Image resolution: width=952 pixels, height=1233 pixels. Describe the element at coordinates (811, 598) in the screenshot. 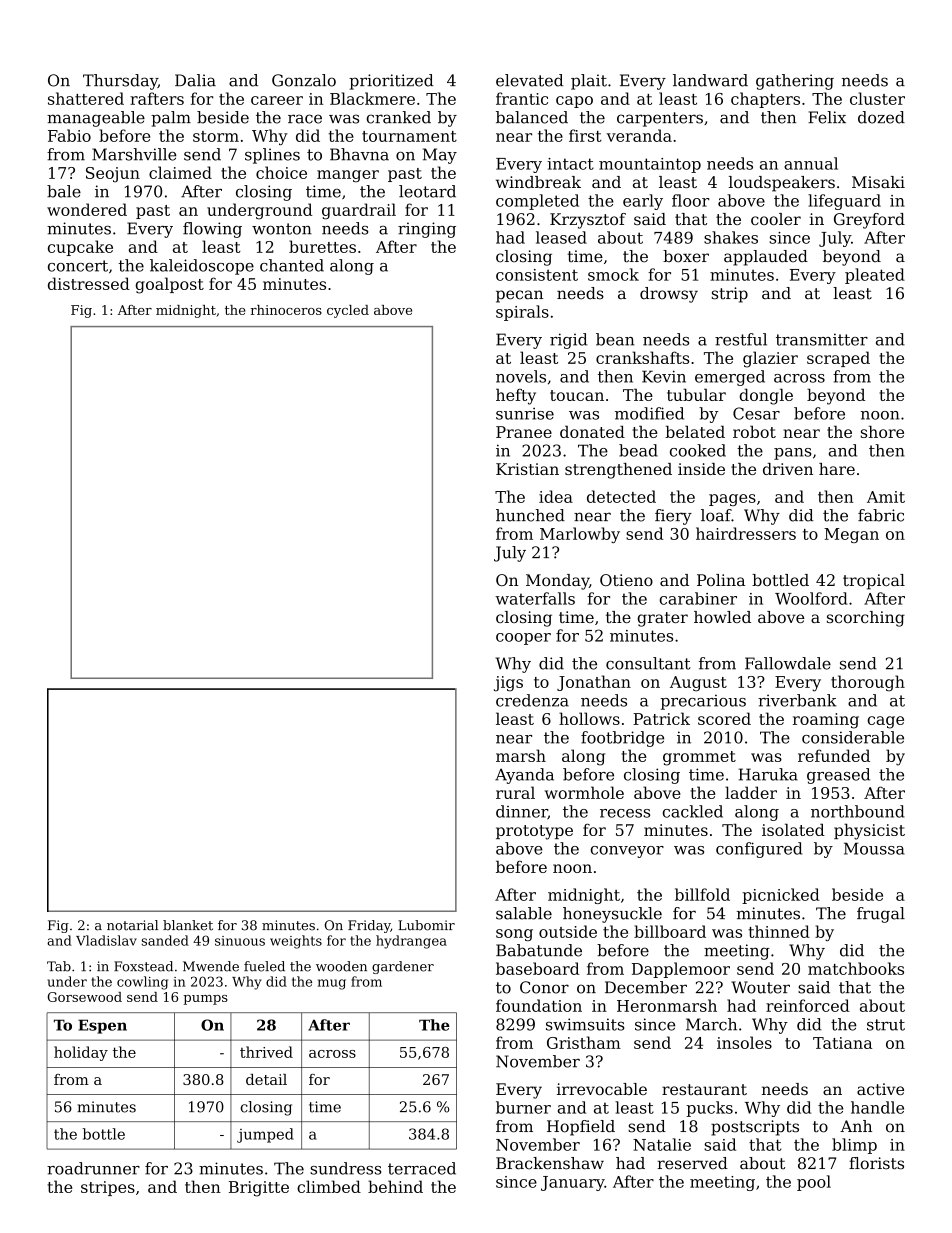

I see `Woolford` at that location.
